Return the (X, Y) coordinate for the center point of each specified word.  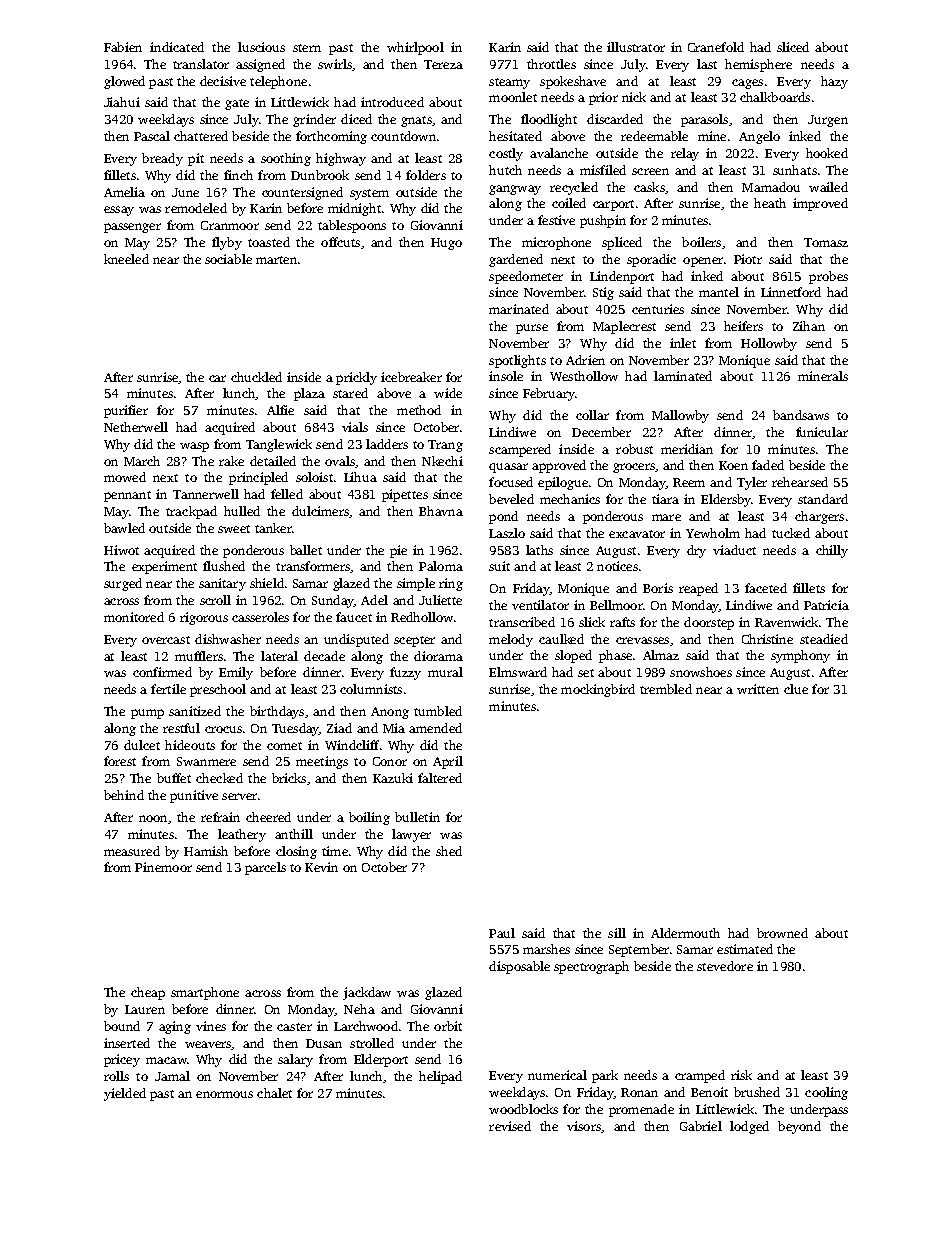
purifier (126, 411)
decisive (223, 81)
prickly (356, 378)
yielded (125, 1094)
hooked (827, 153)
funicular (822, 432)
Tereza (443, 64)
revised (510, 1126)
